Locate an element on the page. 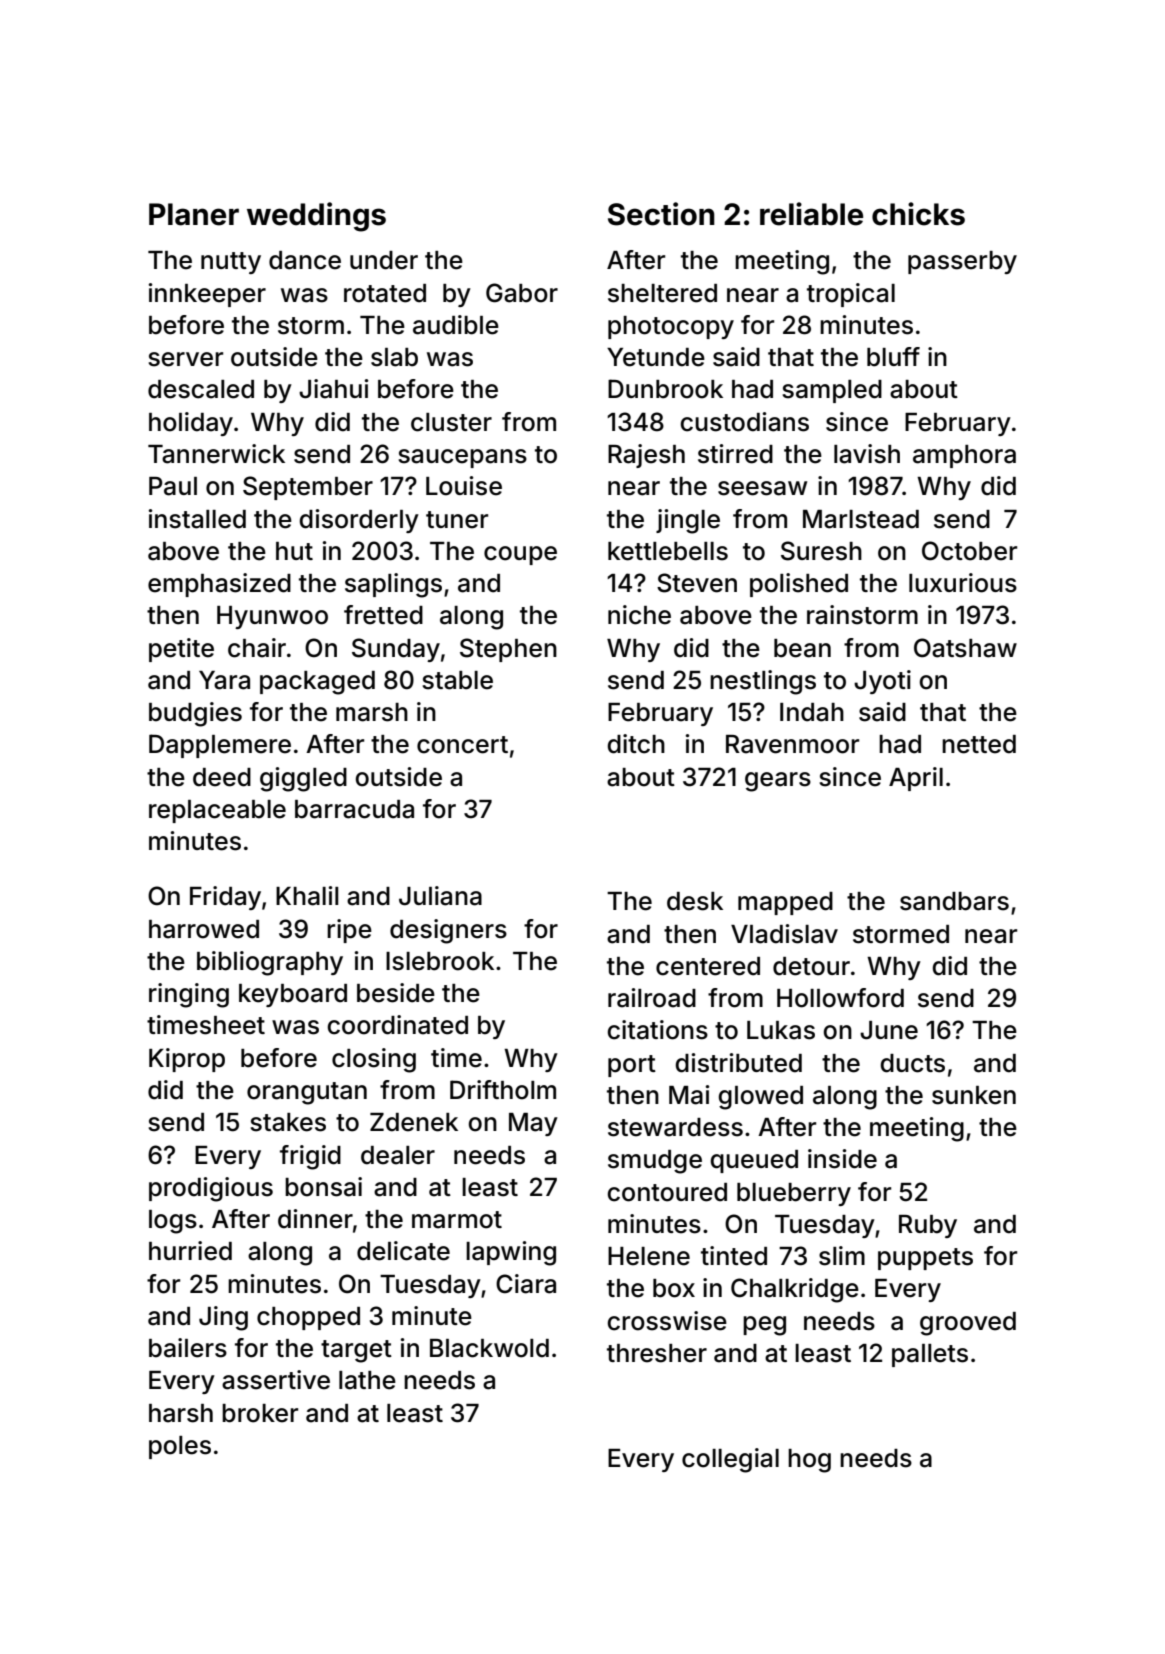 This document has height=1654, width=1165. smudge is located at coordinates (655, 1162).
